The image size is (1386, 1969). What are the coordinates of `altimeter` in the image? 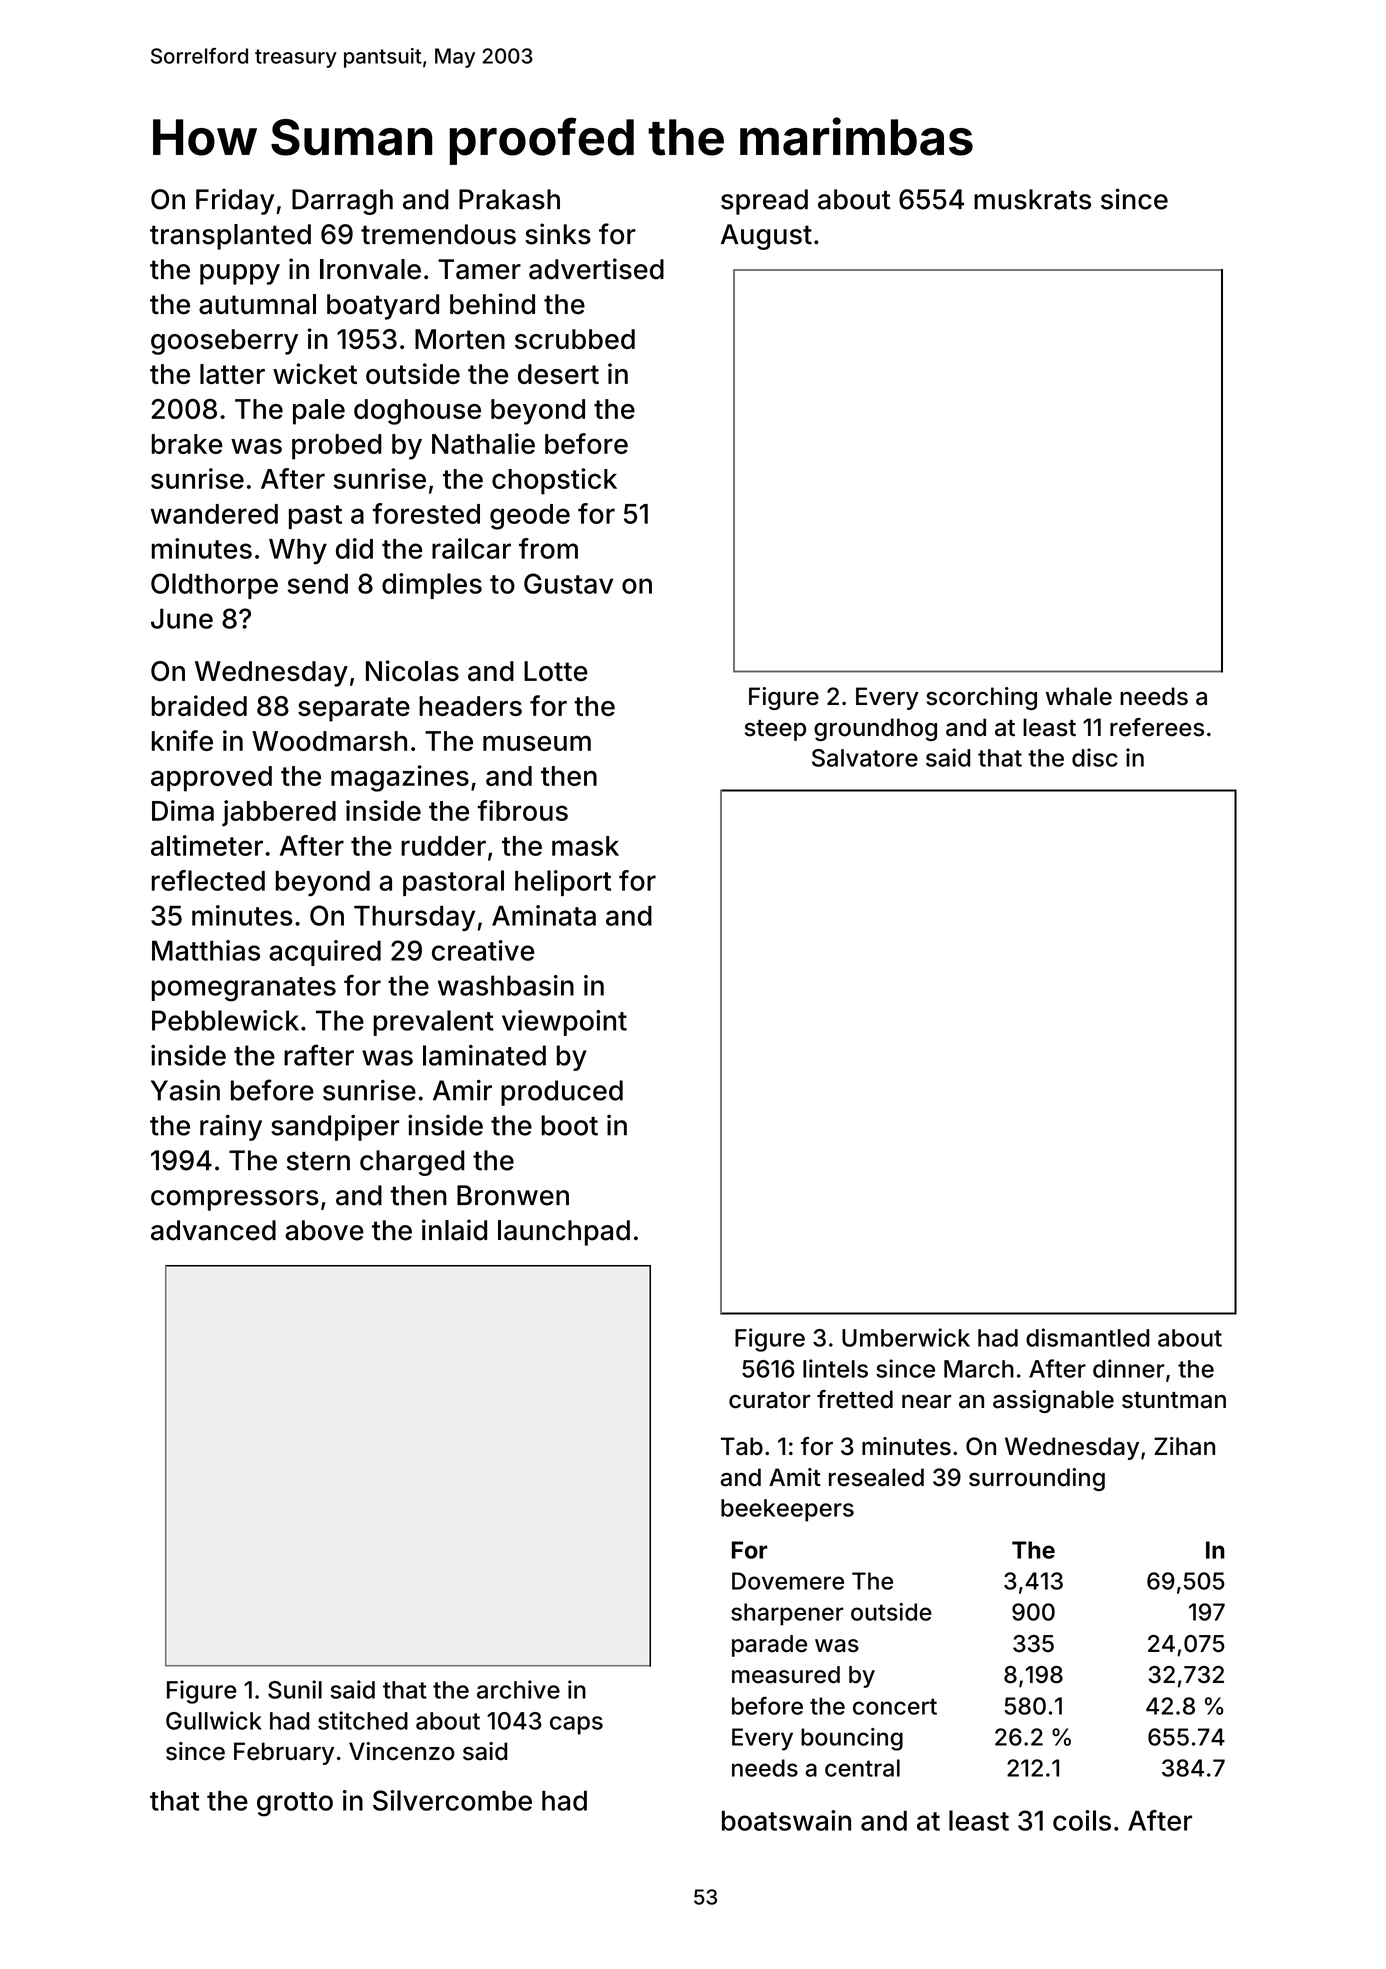 It's located at (207, 845).
